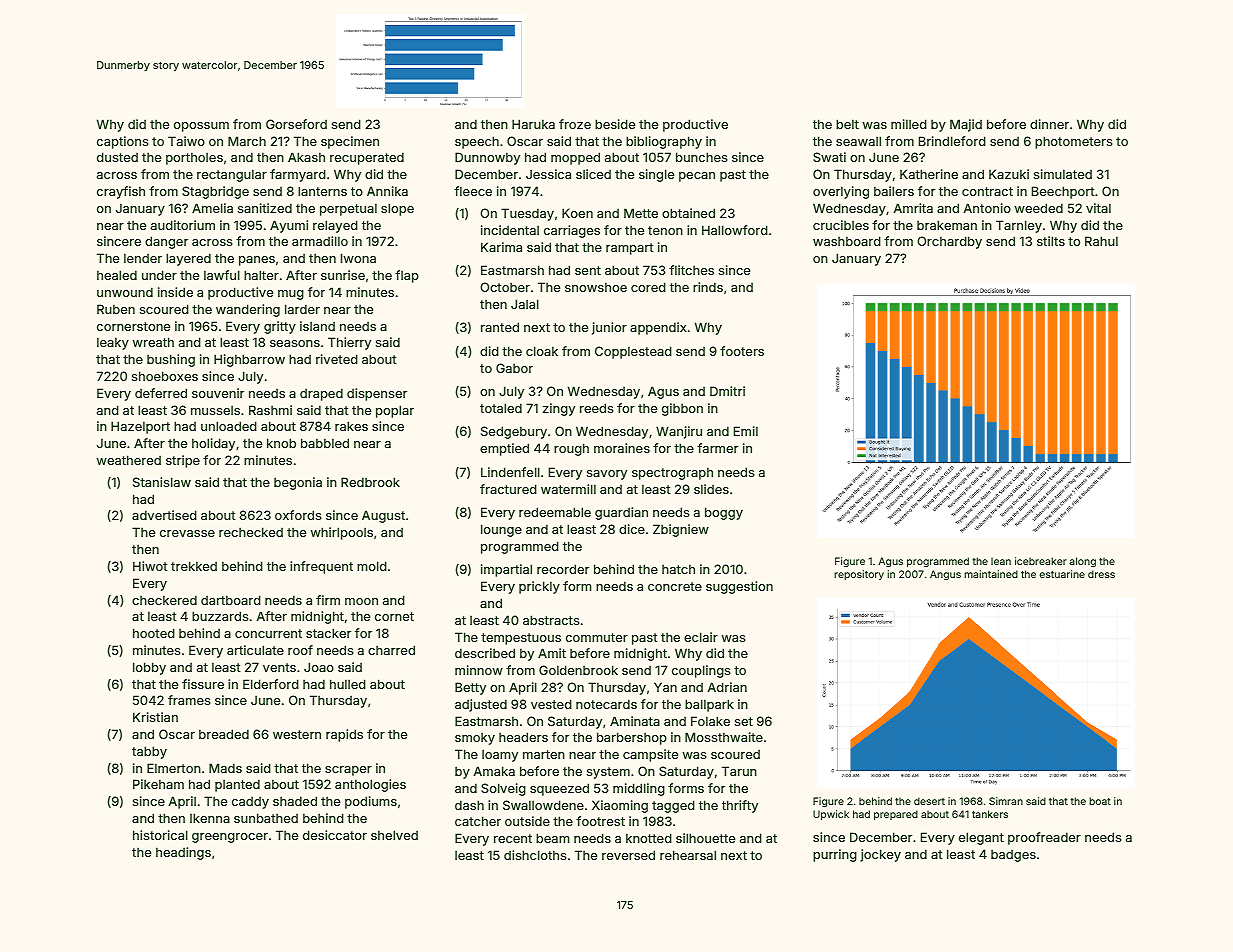  I want to click on along, so click(1082, 562).
